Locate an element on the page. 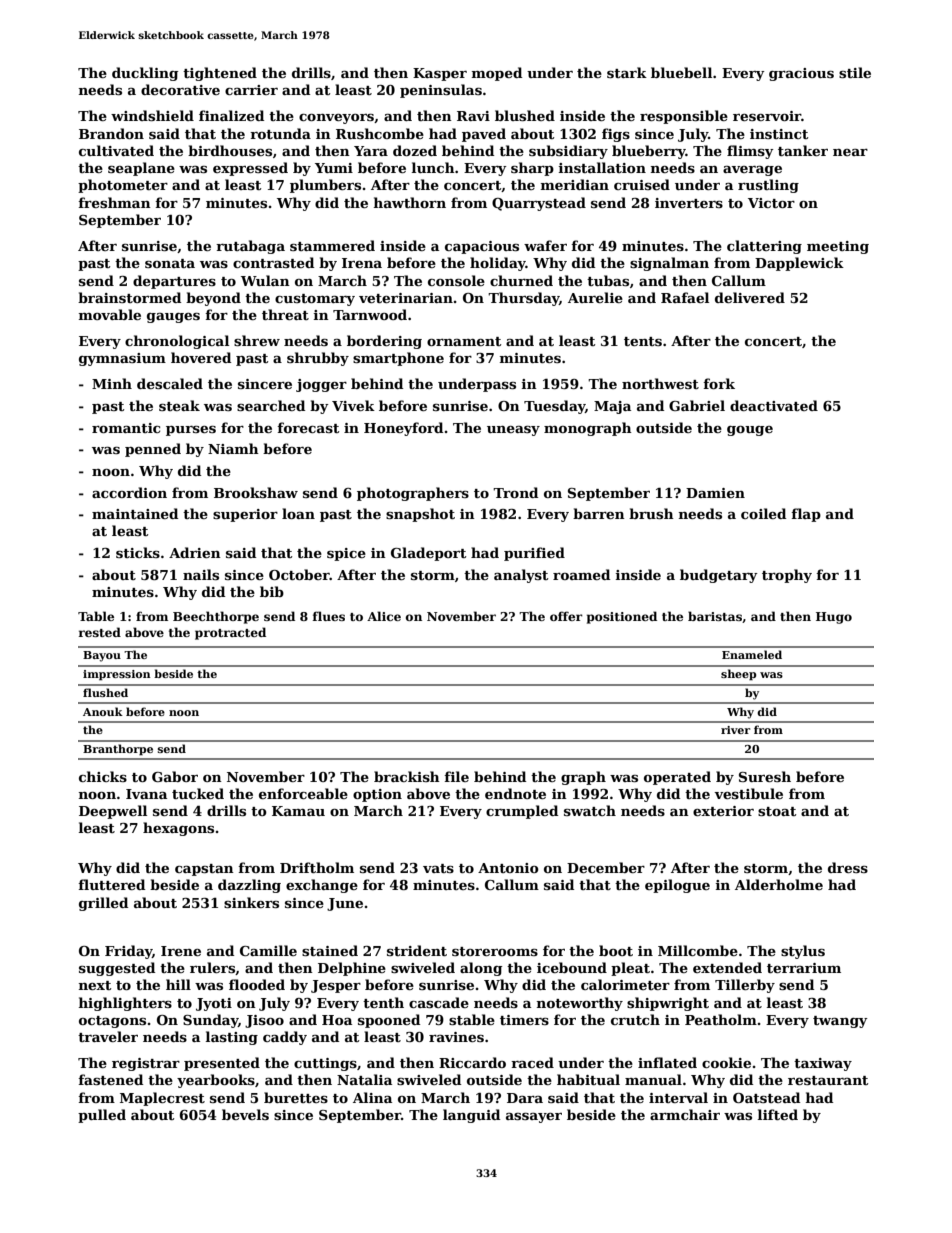 Image resolution: width=952 pixels, height=1233 pixels. fork is located at coordinates (719, 383).
